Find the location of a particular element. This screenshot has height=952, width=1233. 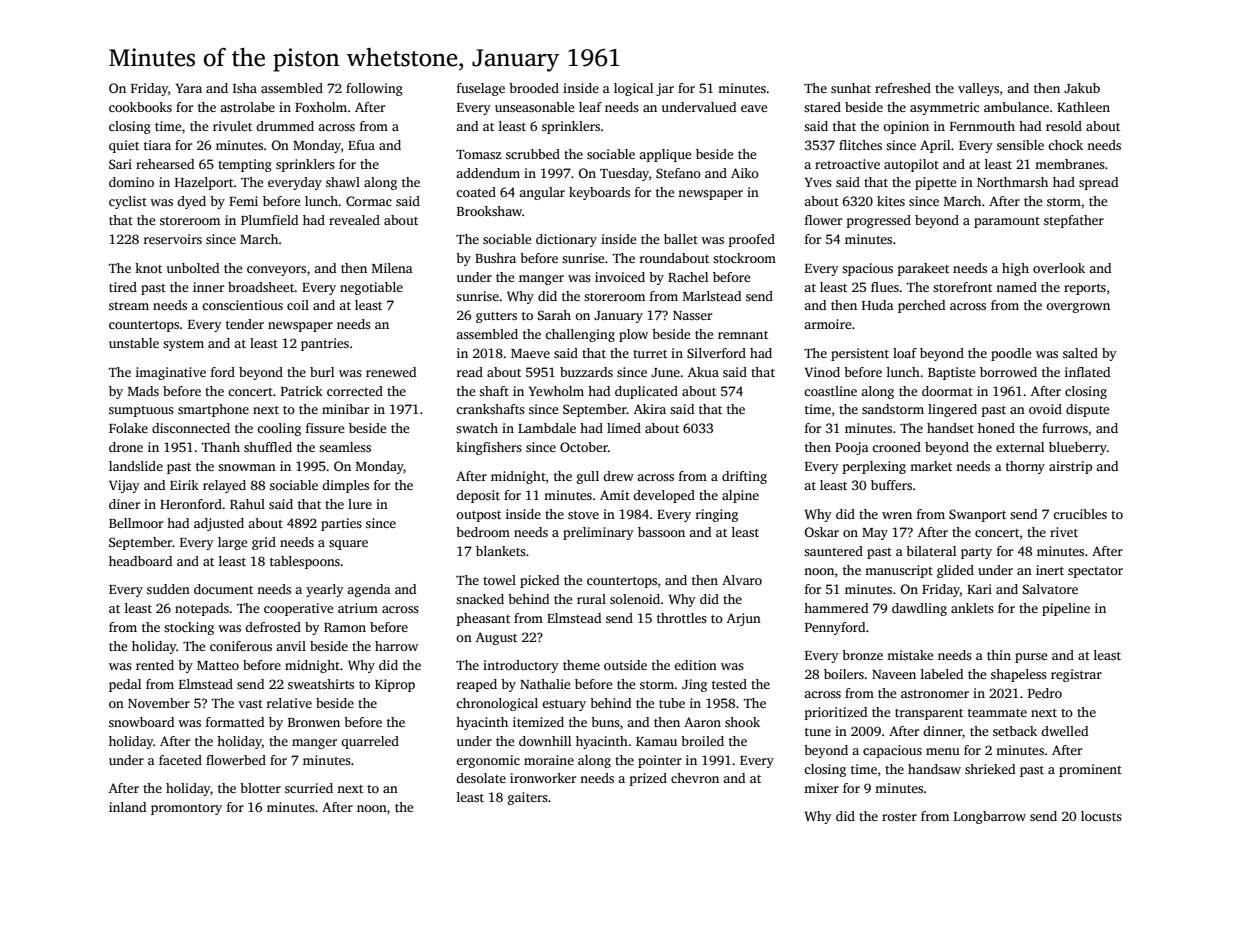

preliminary is located at coordinates (598, 533).
